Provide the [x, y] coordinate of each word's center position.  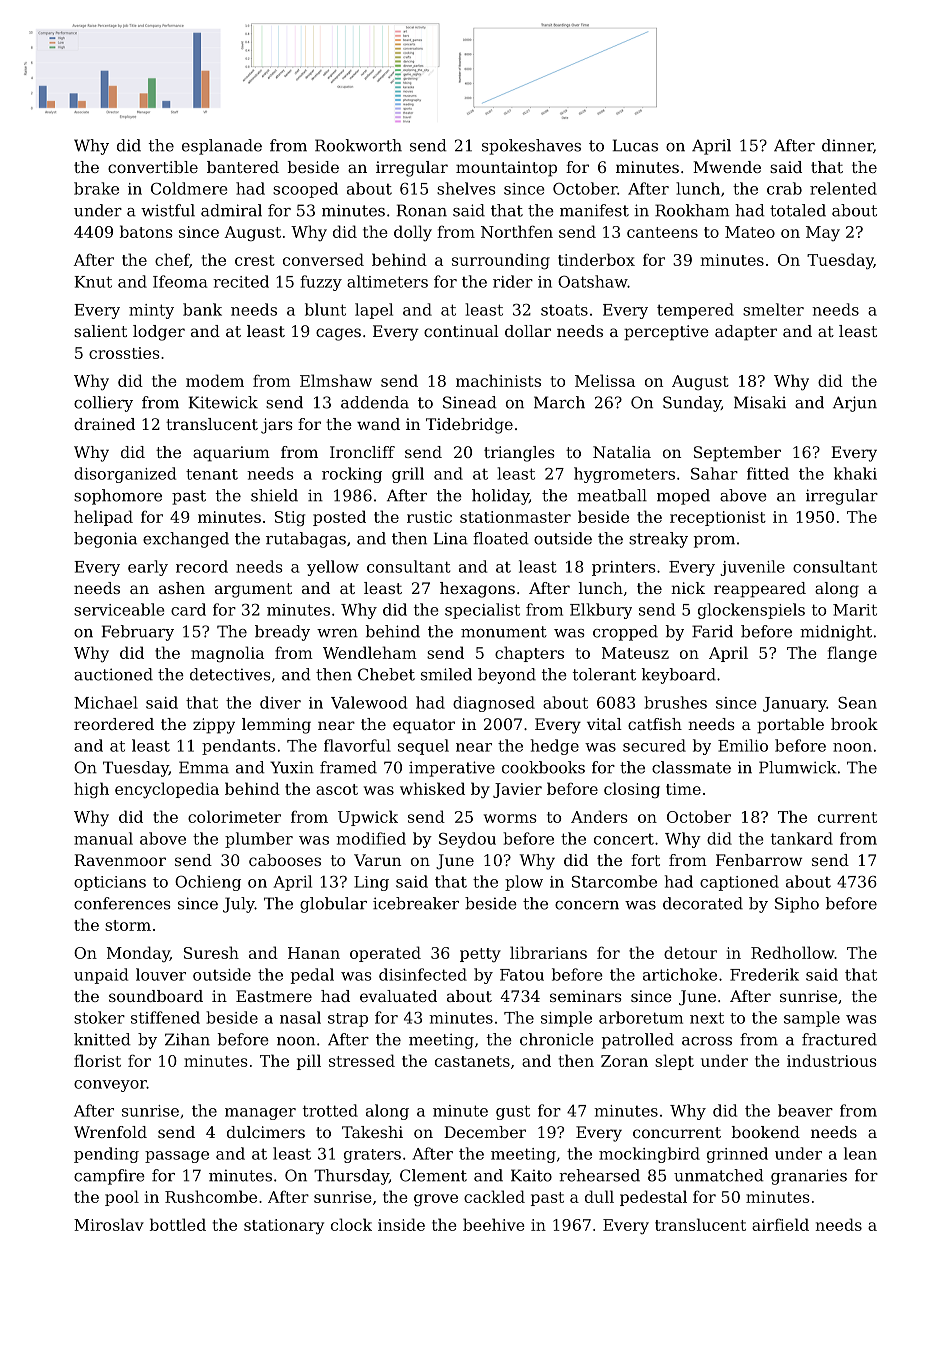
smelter [773, 309]
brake [96, 188]
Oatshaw [593, 281]
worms [510, 818]
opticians [110, 883]
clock [351, 1224]
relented [843, 188]
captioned [739, 883]
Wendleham [370, 652]
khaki [855, 473]
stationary [284, 1227]
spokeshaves [531, 147]
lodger [159, 333]
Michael [106, 702]
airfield [780, 1224]
